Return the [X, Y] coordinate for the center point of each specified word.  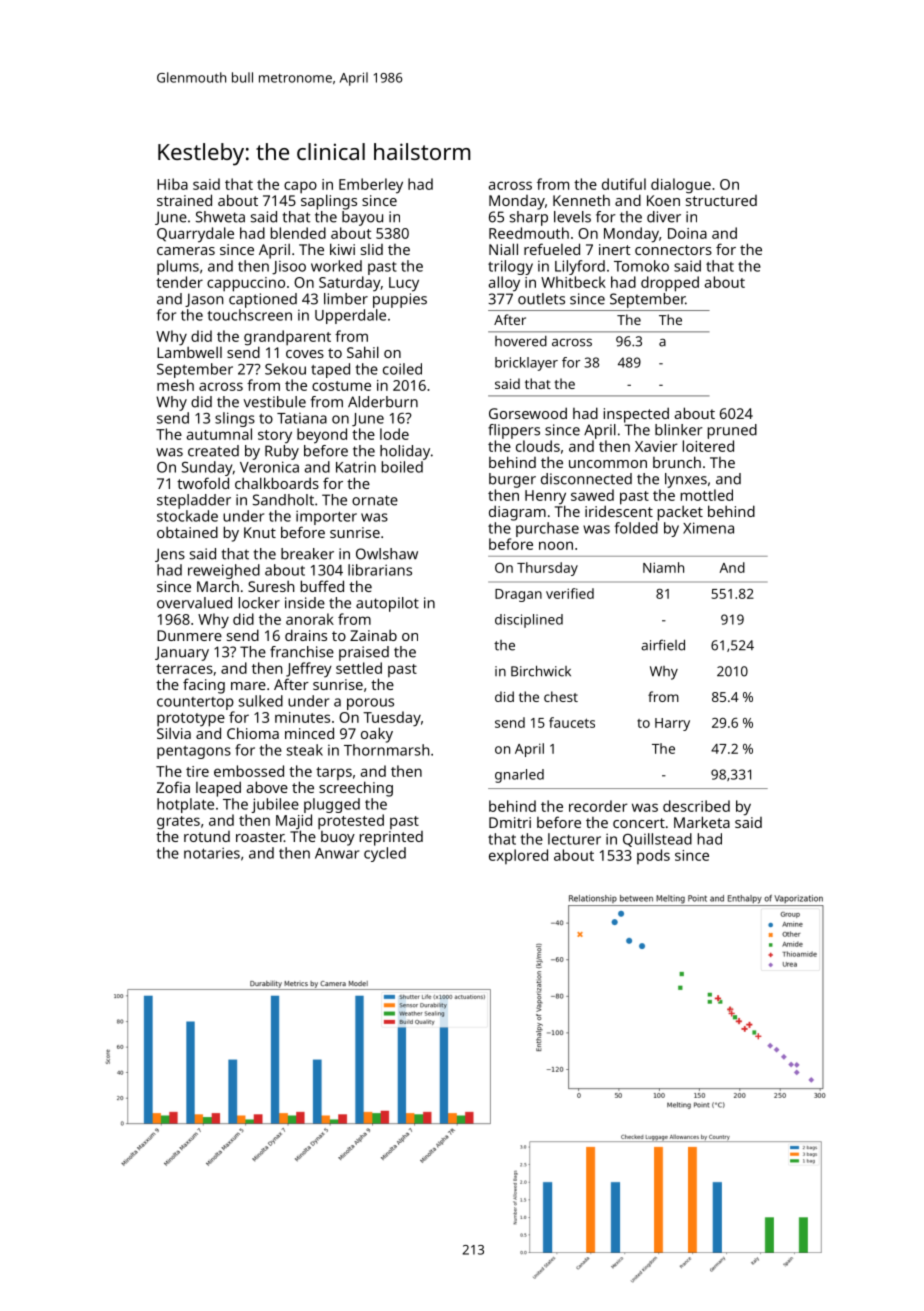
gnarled [519, 776]
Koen [663, 200]
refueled [552, 249]
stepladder [194, 501]
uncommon [608, 464]
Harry [672, 724]
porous [370, 704]
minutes [302, 717]
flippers [514, 431]
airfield [663, 645]
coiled [402, 369]
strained [184, 200]
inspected [636, 415]
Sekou [285, 369]
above [267, 787]
